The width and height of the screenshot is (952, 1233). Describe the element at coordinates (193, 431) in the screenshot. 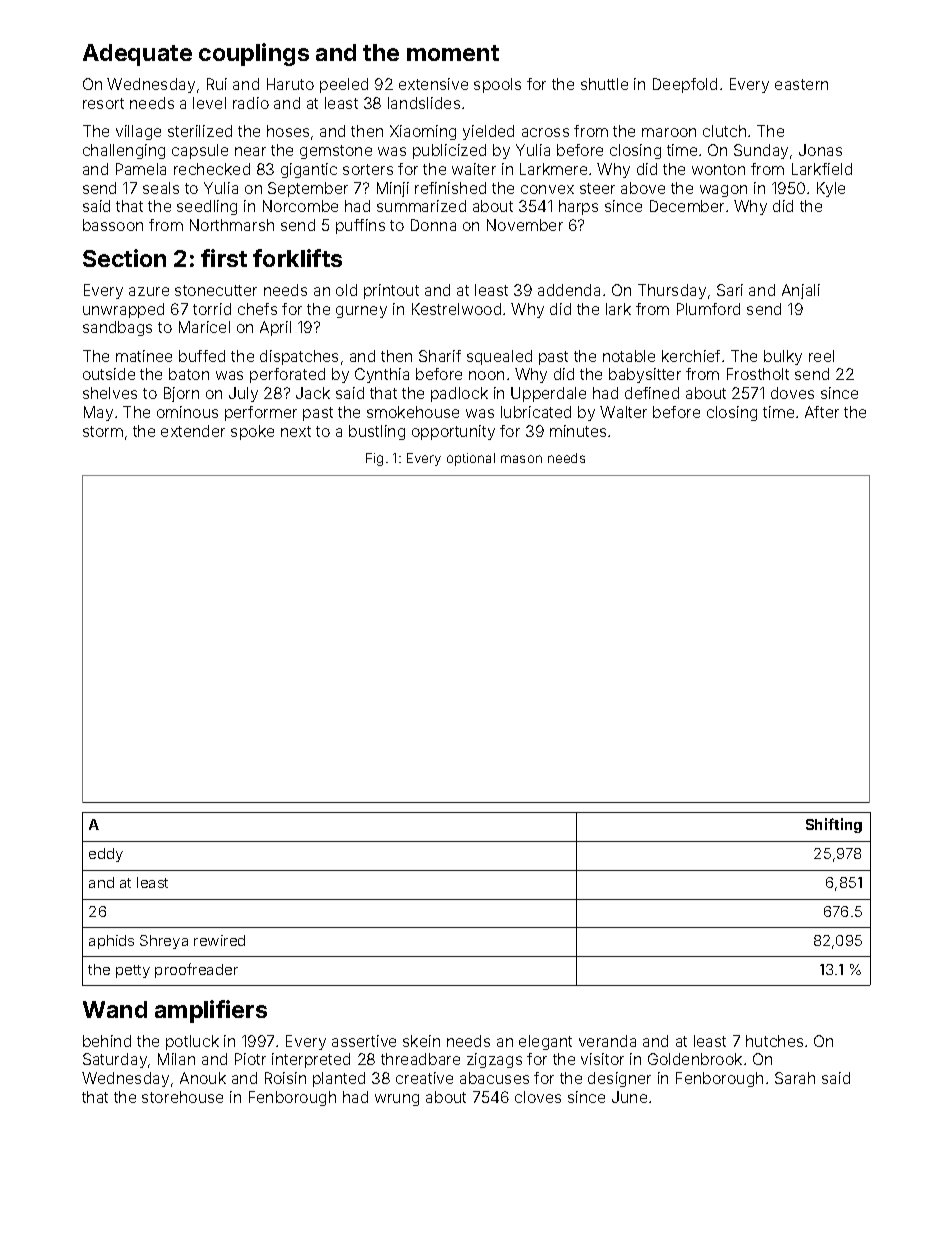

I see `extender` at that location.
